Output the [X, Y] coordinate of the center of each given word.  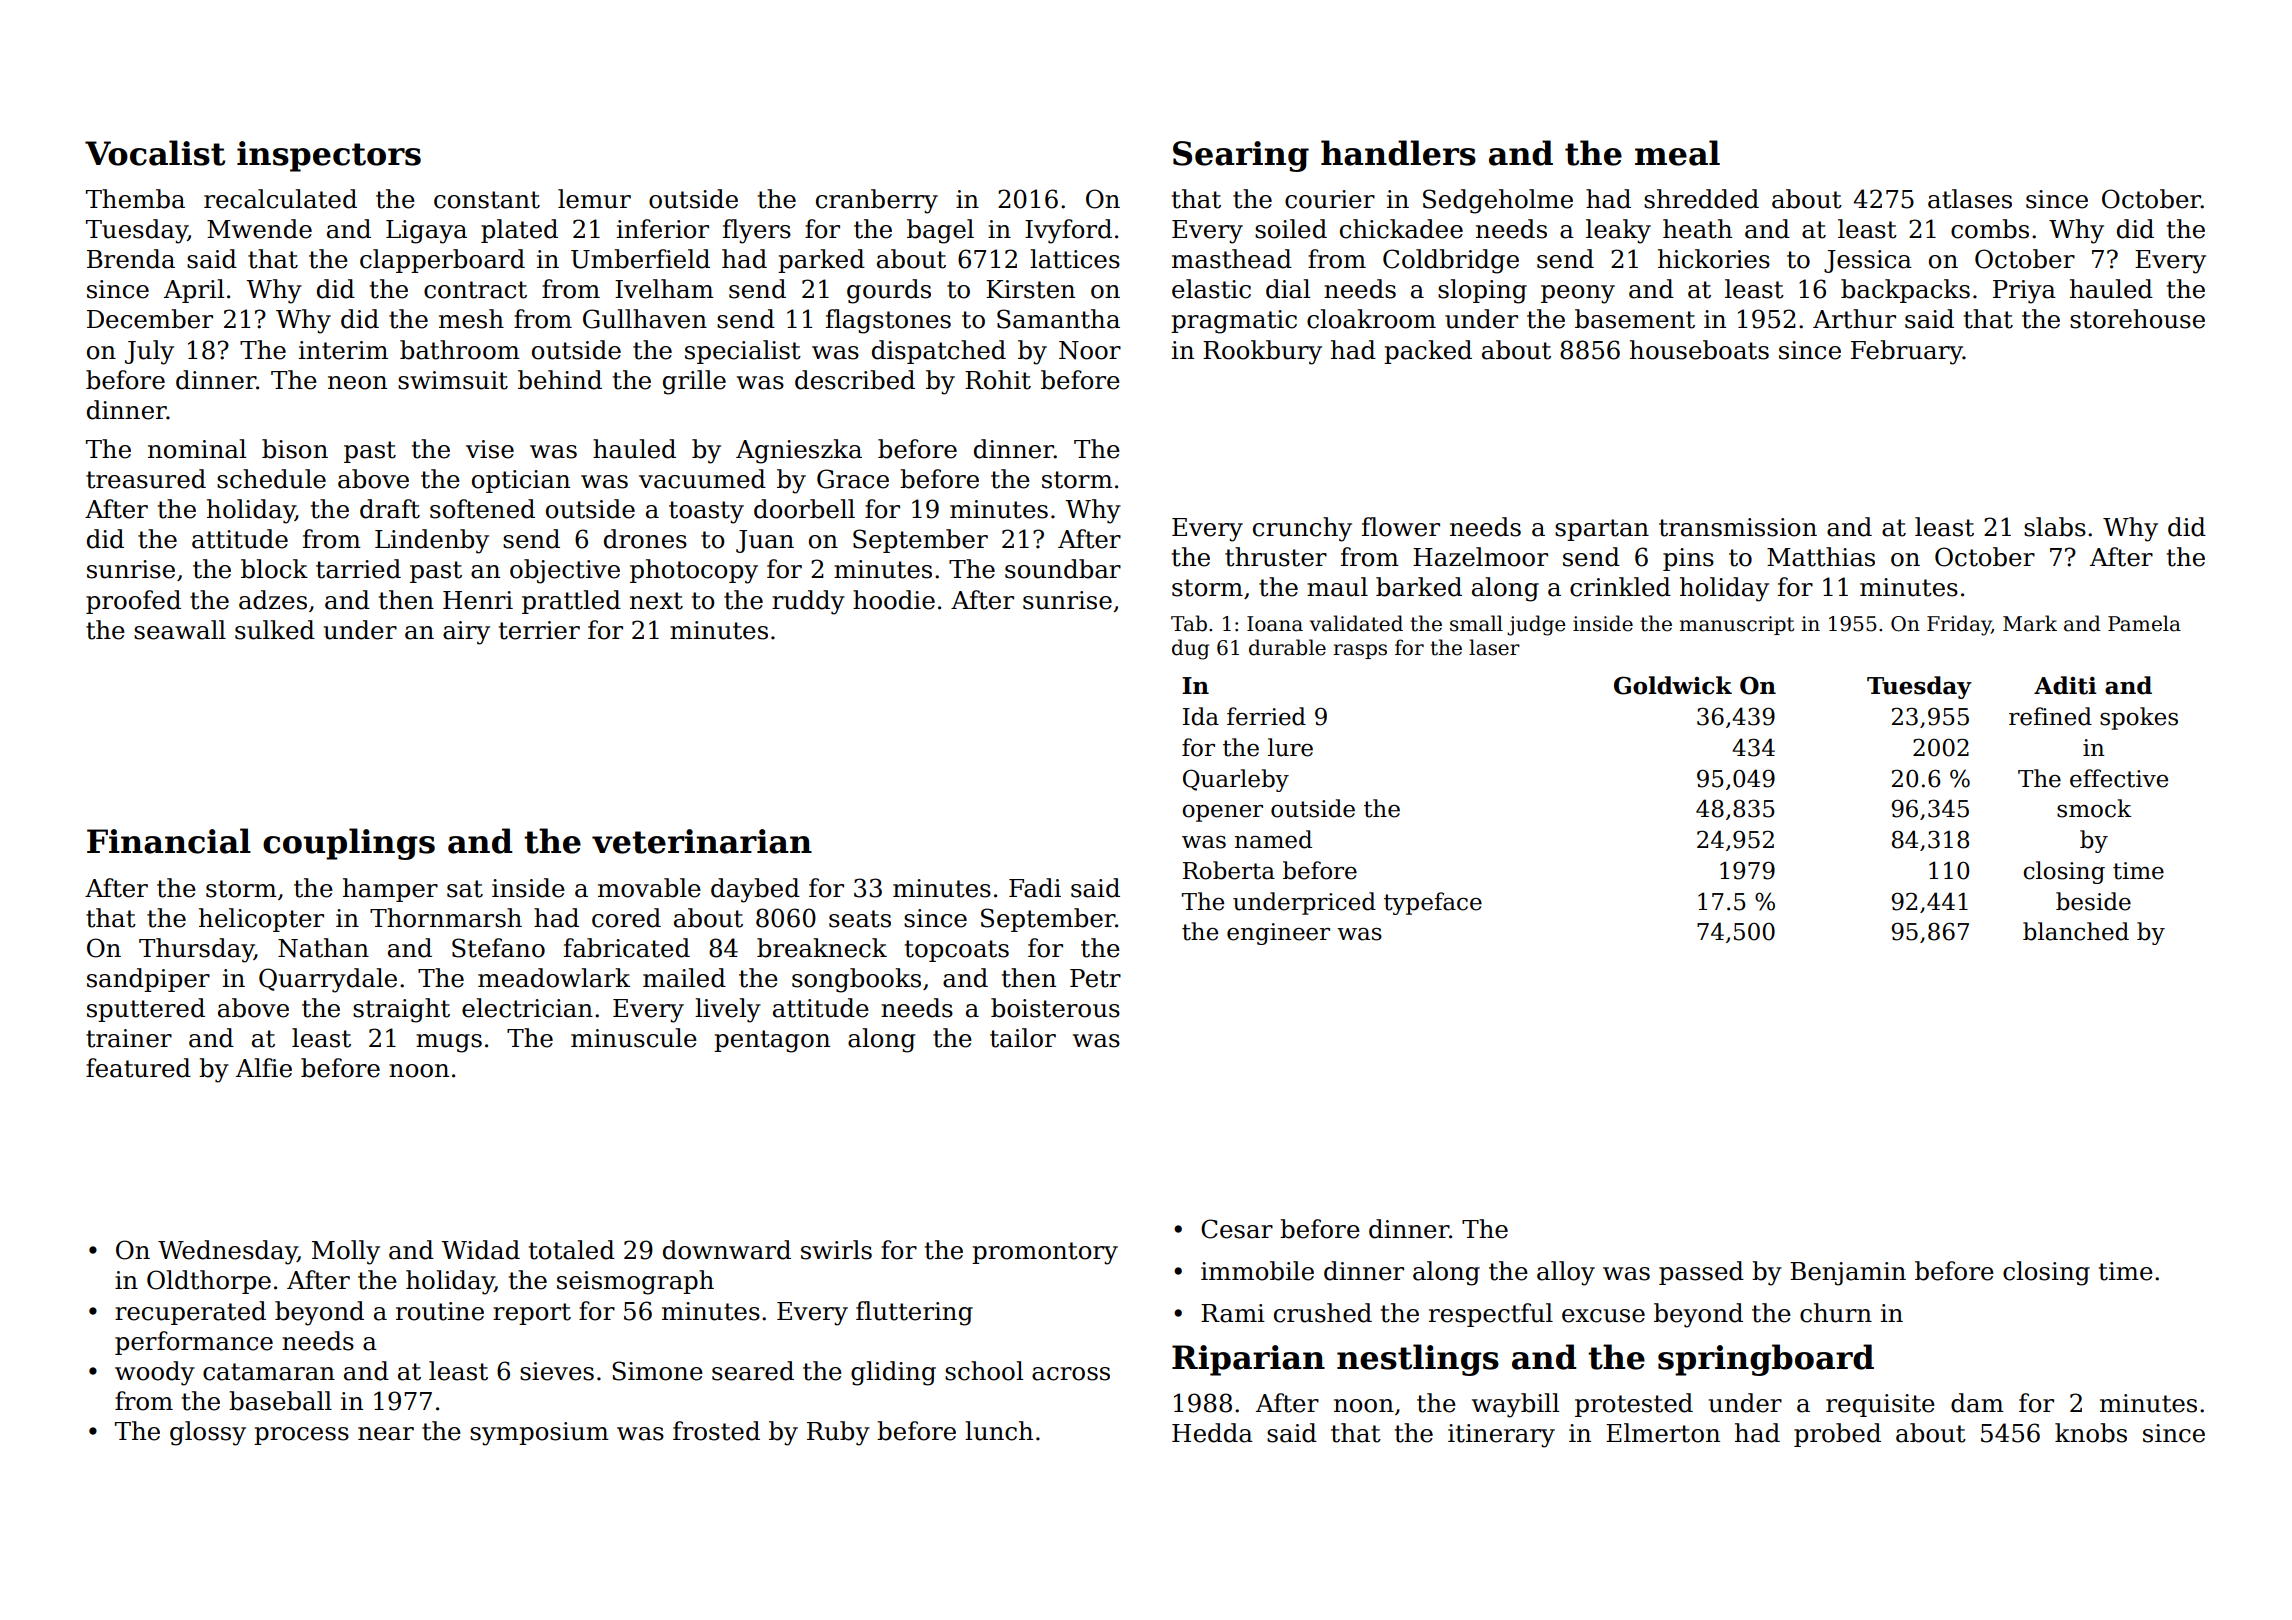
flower [1401, 527]
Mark [2030, 623]
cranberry [877, 201]
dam [1977, 1403]
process [301, 1436]
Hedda [1212, 1433]
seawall [180, 630]
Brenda [131, 259]
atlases [1970, 199]
